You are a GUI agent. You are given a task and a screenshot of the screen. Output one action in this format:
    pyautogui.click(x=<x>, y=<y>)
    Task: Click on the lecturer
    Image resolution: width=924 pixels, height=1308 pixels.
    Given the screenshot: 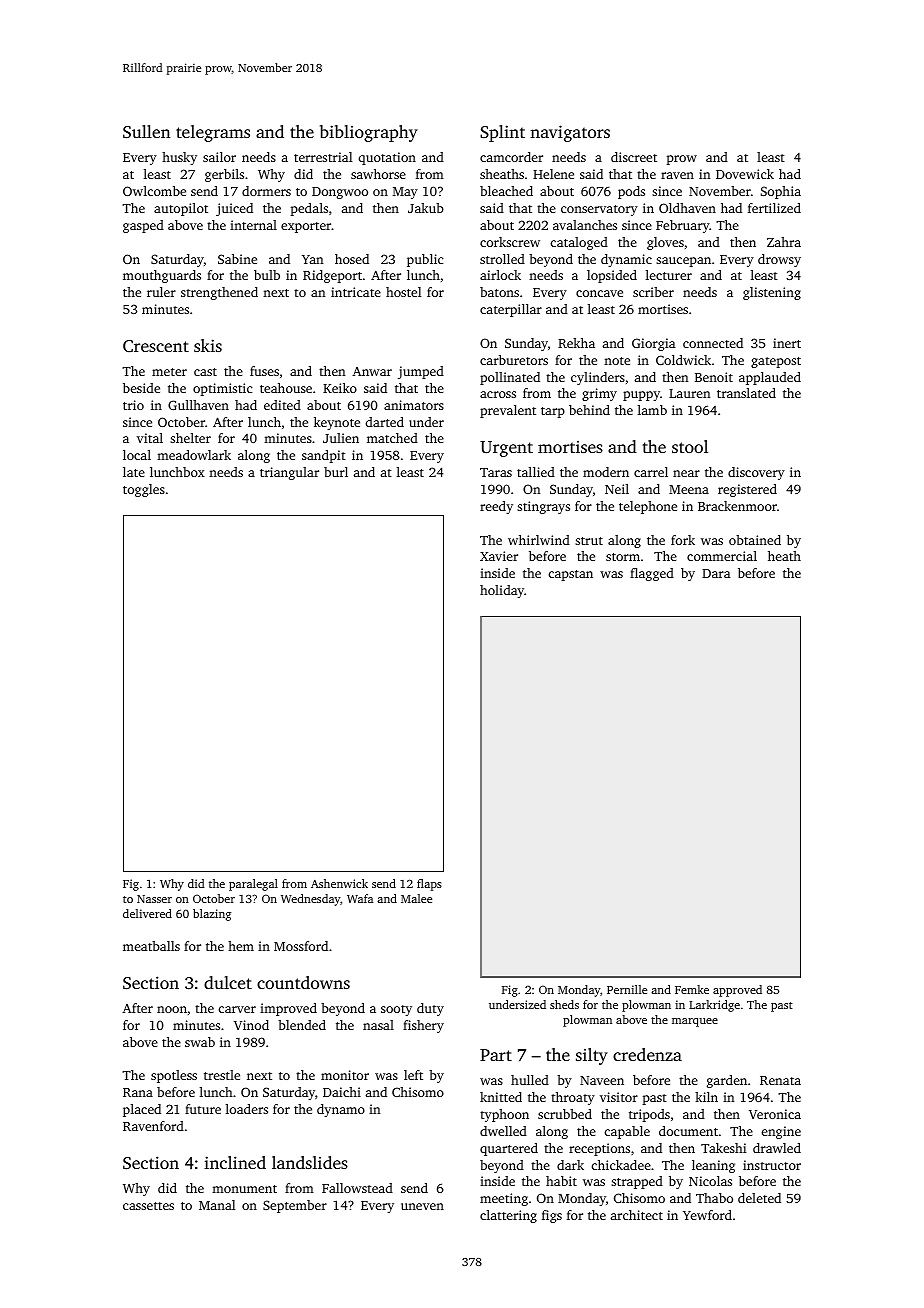 What is the action you would take?
    pyautogui.click(x=669, y=275)
